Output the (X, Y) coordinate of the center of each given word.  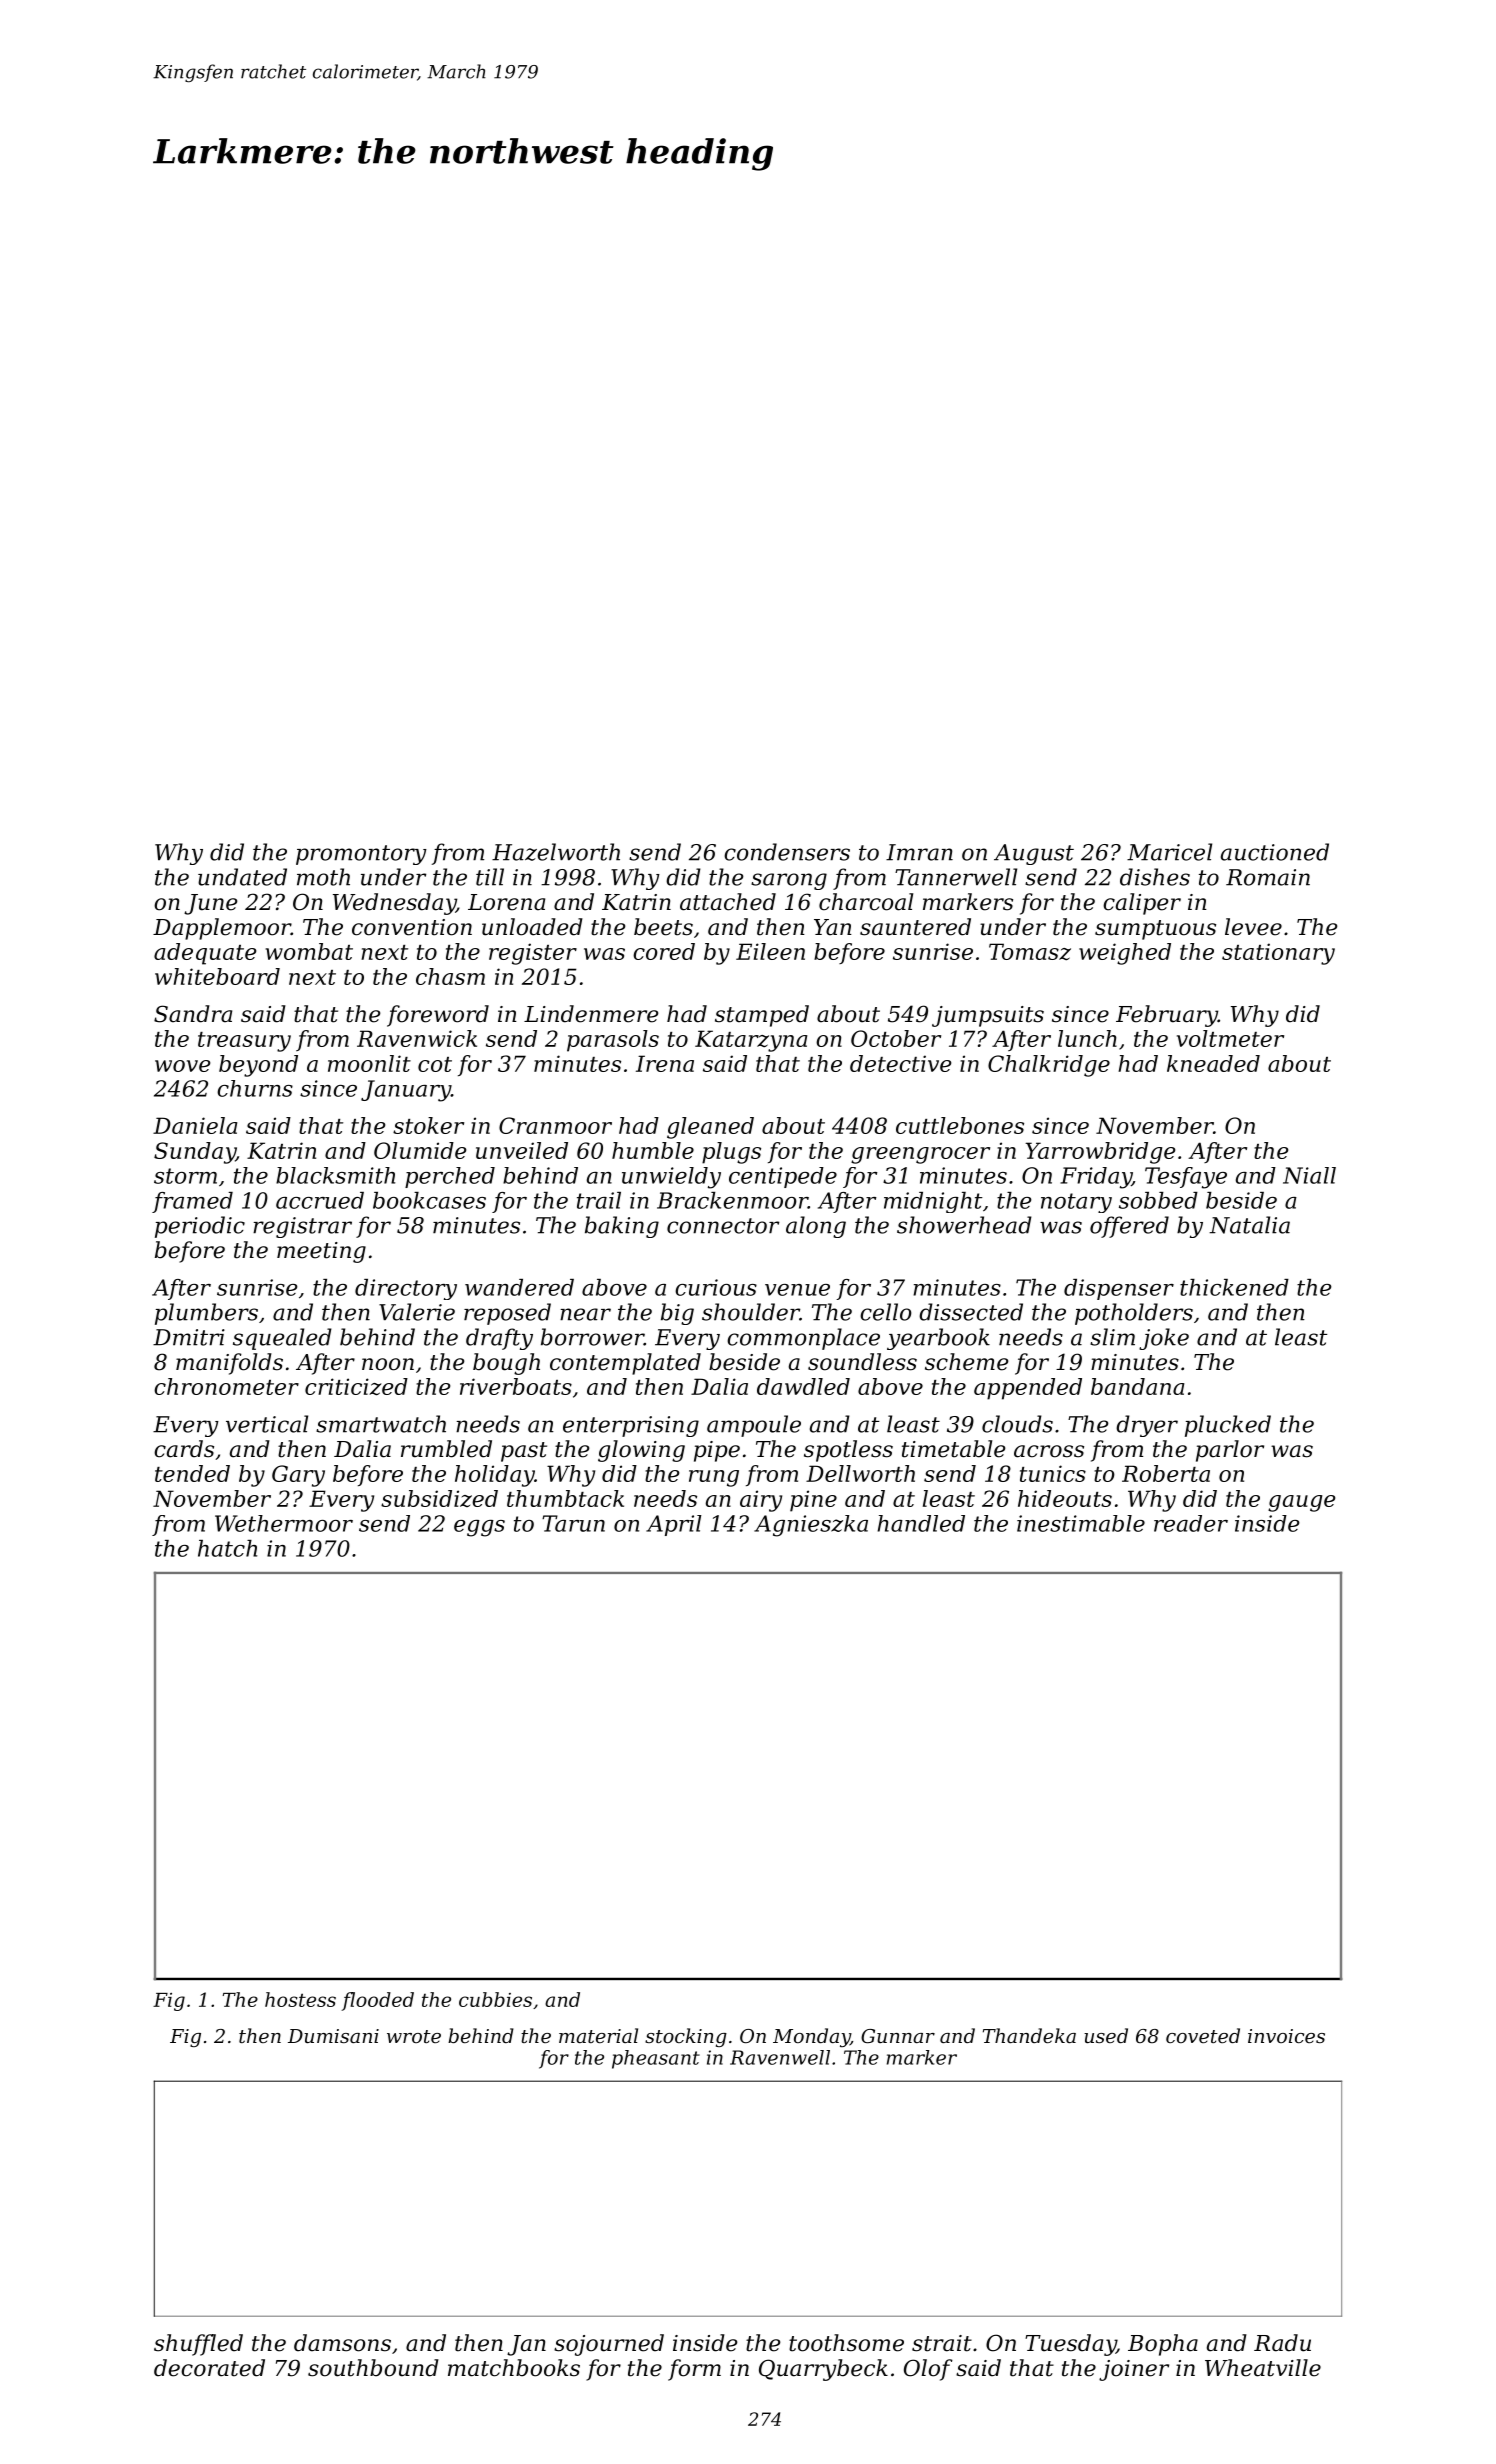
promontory (361, 855)
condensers (787, 852)
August (1034, 854)
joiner (1134, 2370)
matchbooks (514, 2368)
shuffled (198, 2345)
